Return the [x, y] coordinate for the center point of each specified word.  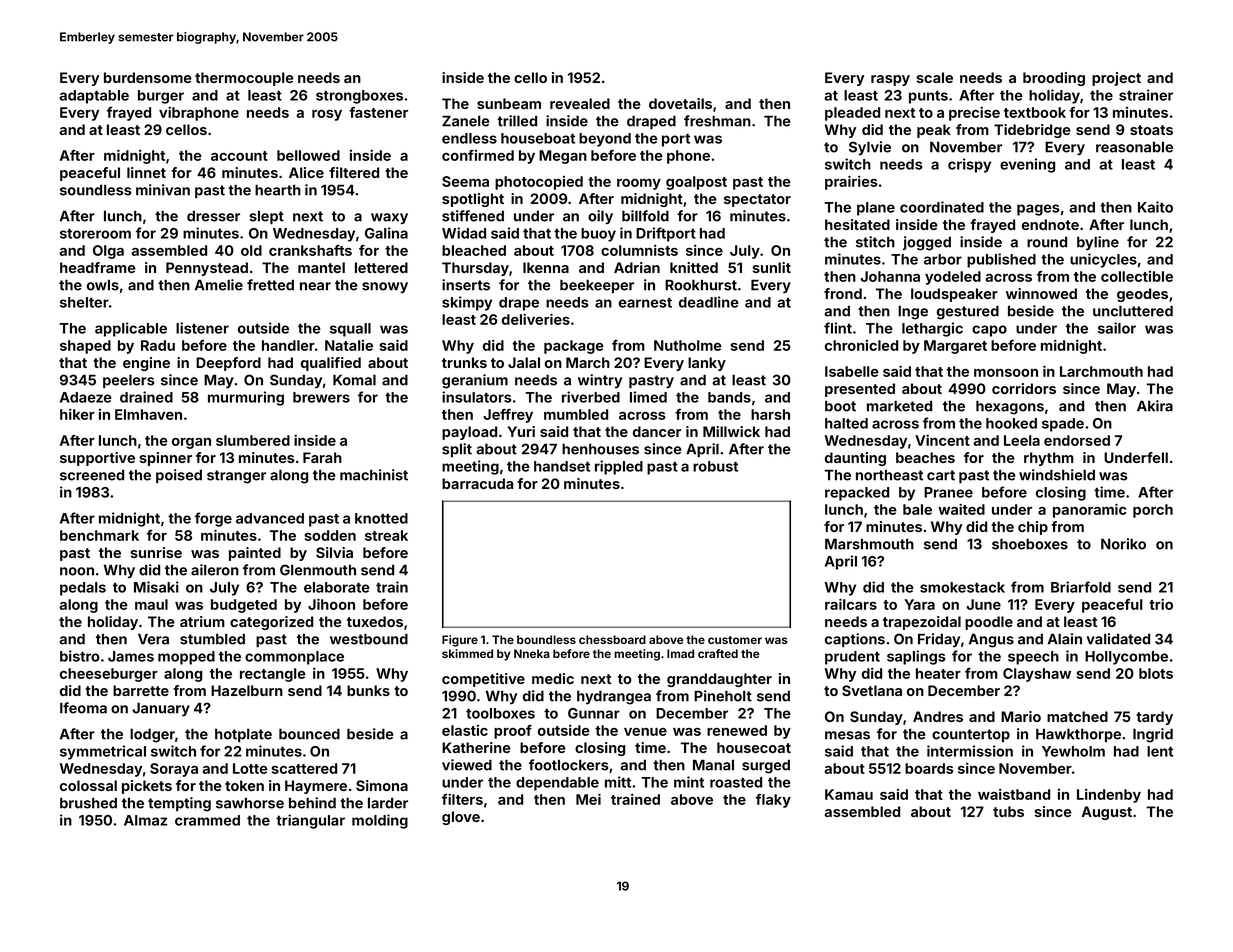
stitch [875, 242]
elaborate [337, 587]
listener [202, 328]
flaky [773, 801]
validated [1118, 639]
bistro [80, 656]
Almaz [145, 820]
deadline [709, 302]
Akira [1155, 406]
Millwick [731, 431]
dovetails [680, 103]
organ [191, 443]
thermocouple [244, 79]
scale [934, 77]
